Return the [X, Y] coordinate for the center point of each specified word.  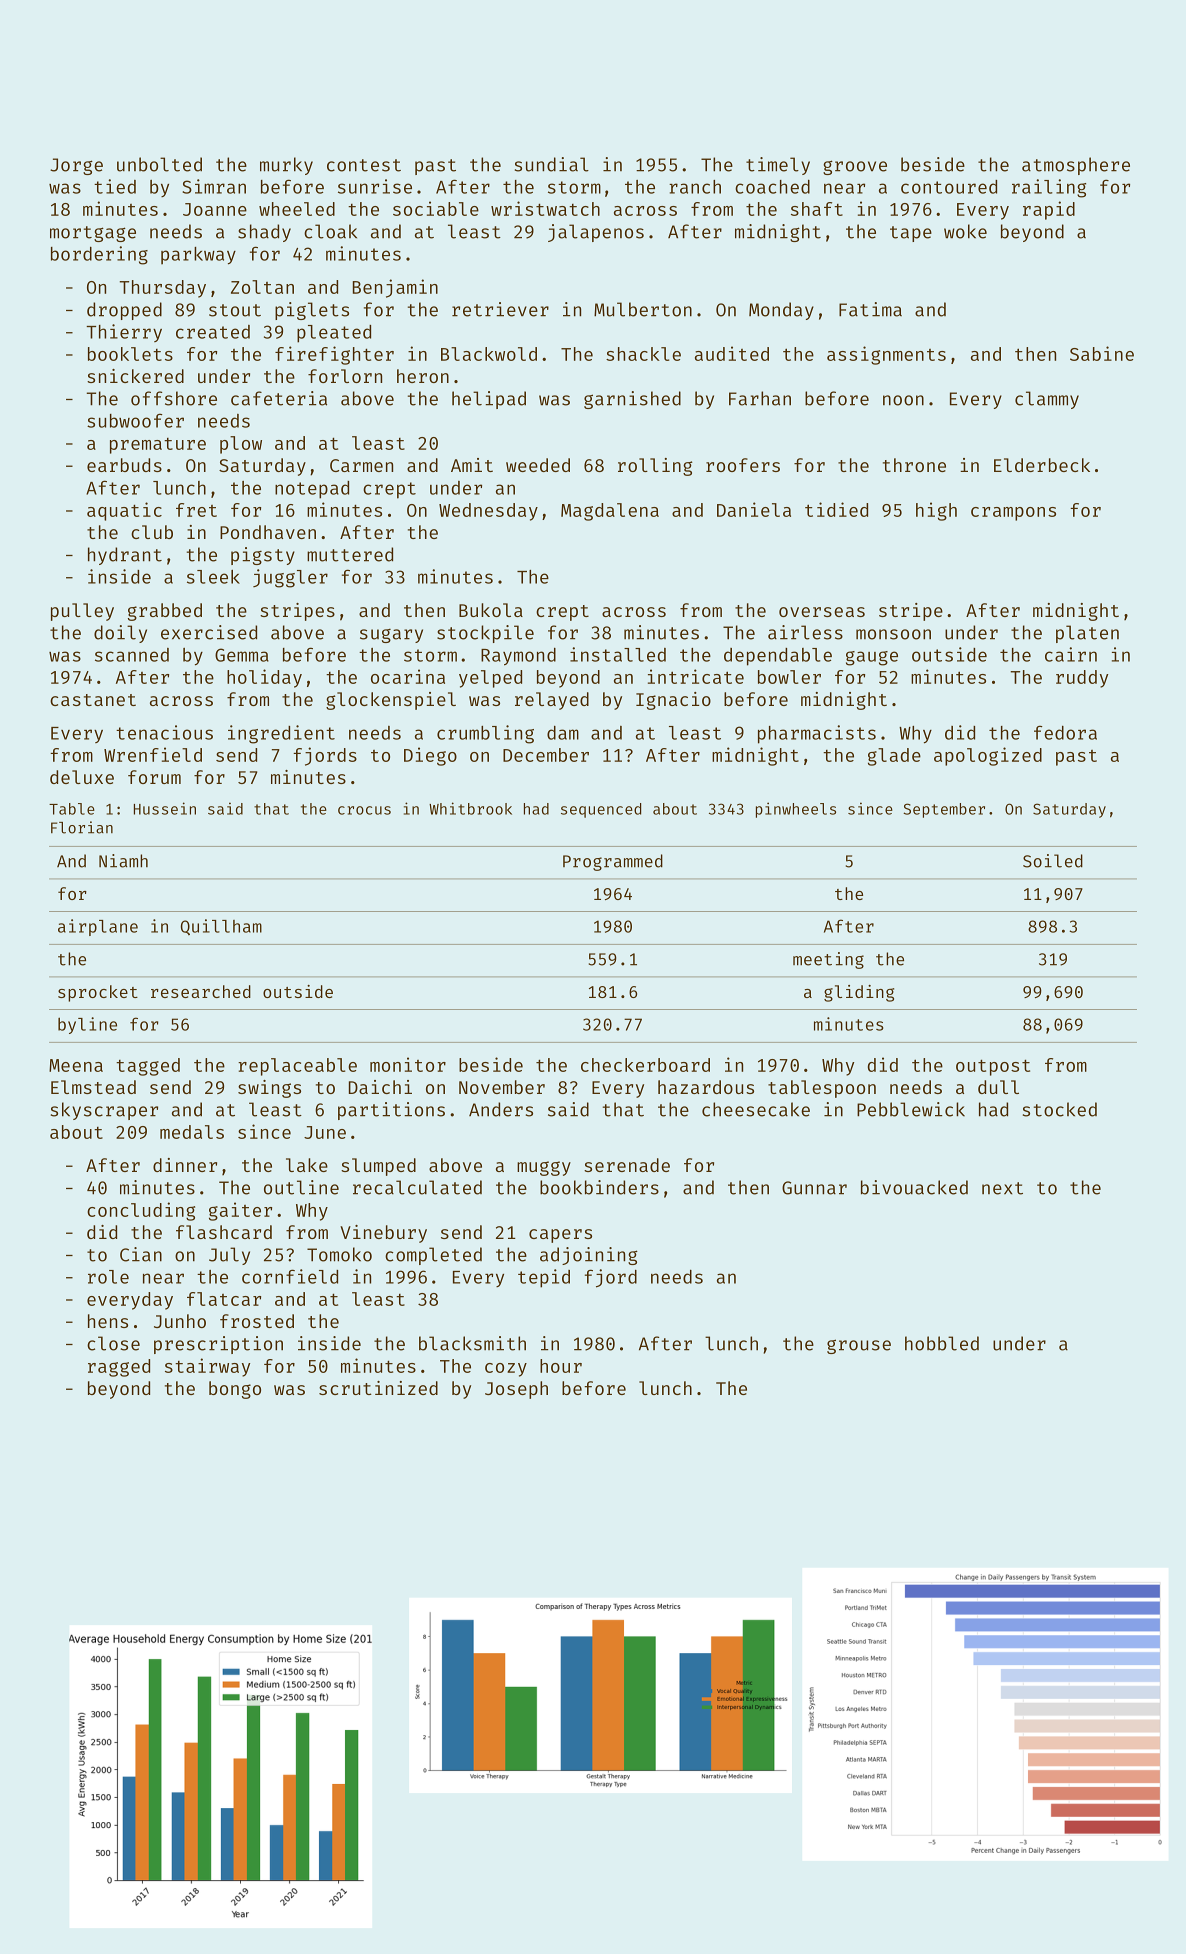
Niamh [123, 861]
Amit [472, 465]
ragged [119, 1368]
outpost [993, 1068]
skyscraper [104, 1111]
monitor [408, 1064]
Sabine [1102, 353]
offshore [174, 398]
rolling [655, 467]
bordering [99, 255]
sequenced [601, 810]
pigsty [263, 556]
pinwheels [796, 810]
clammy [1047, 400]
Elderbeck [1042, 465]
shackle [643, 354]
